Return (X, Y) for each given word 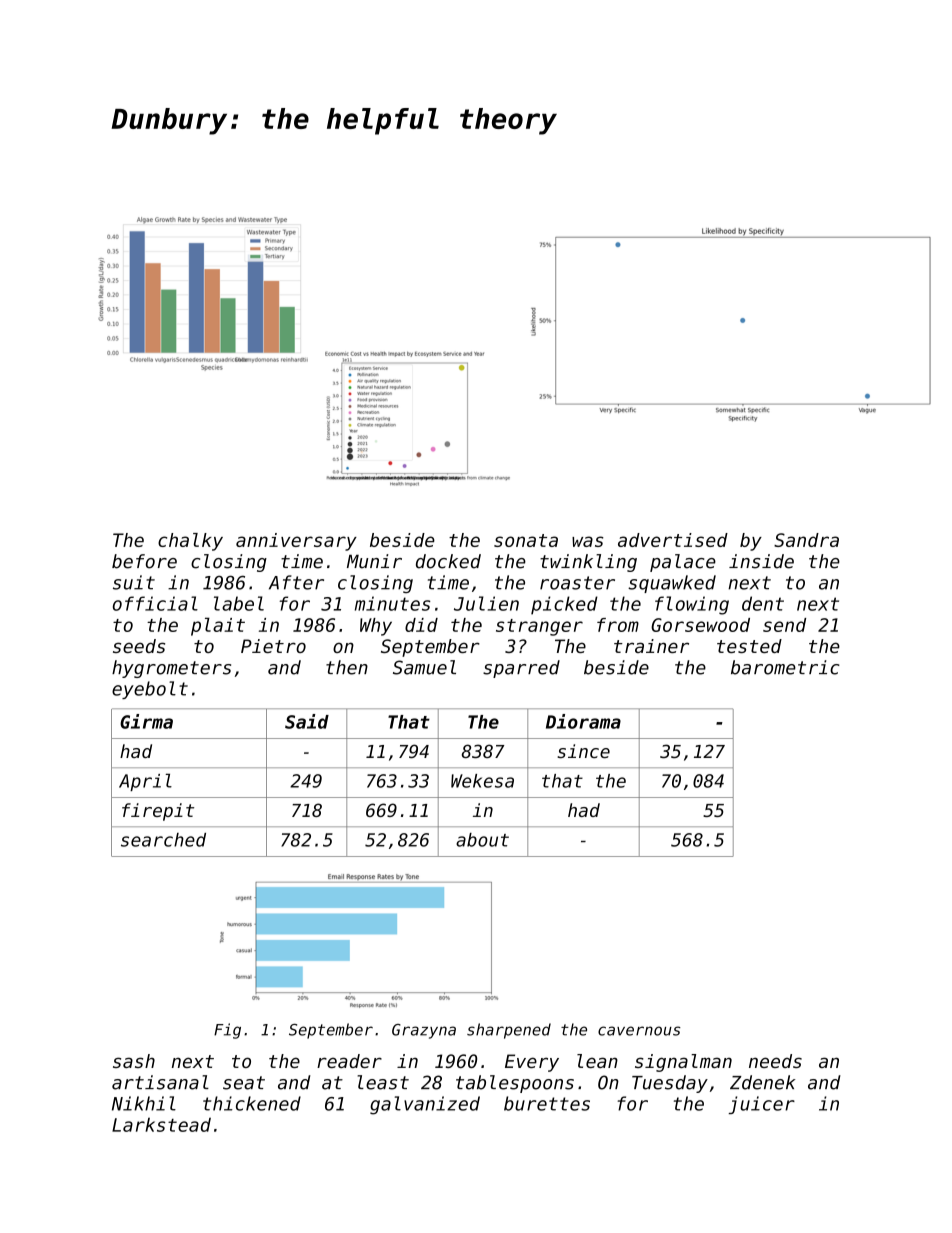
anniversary (296, 542)
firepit (158, 812)
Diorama (583, 721)
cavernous (639, 1031)
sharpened (509, 1031)
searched (163, 840)
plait (218, 626)
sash (134, 1061)
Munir (374, 561)
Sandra (806, 540)
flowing (692, 605)
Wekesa (482, 781)
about (482, 840)
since (583, 751)
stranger (539, 627)
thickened (252, 1103)
